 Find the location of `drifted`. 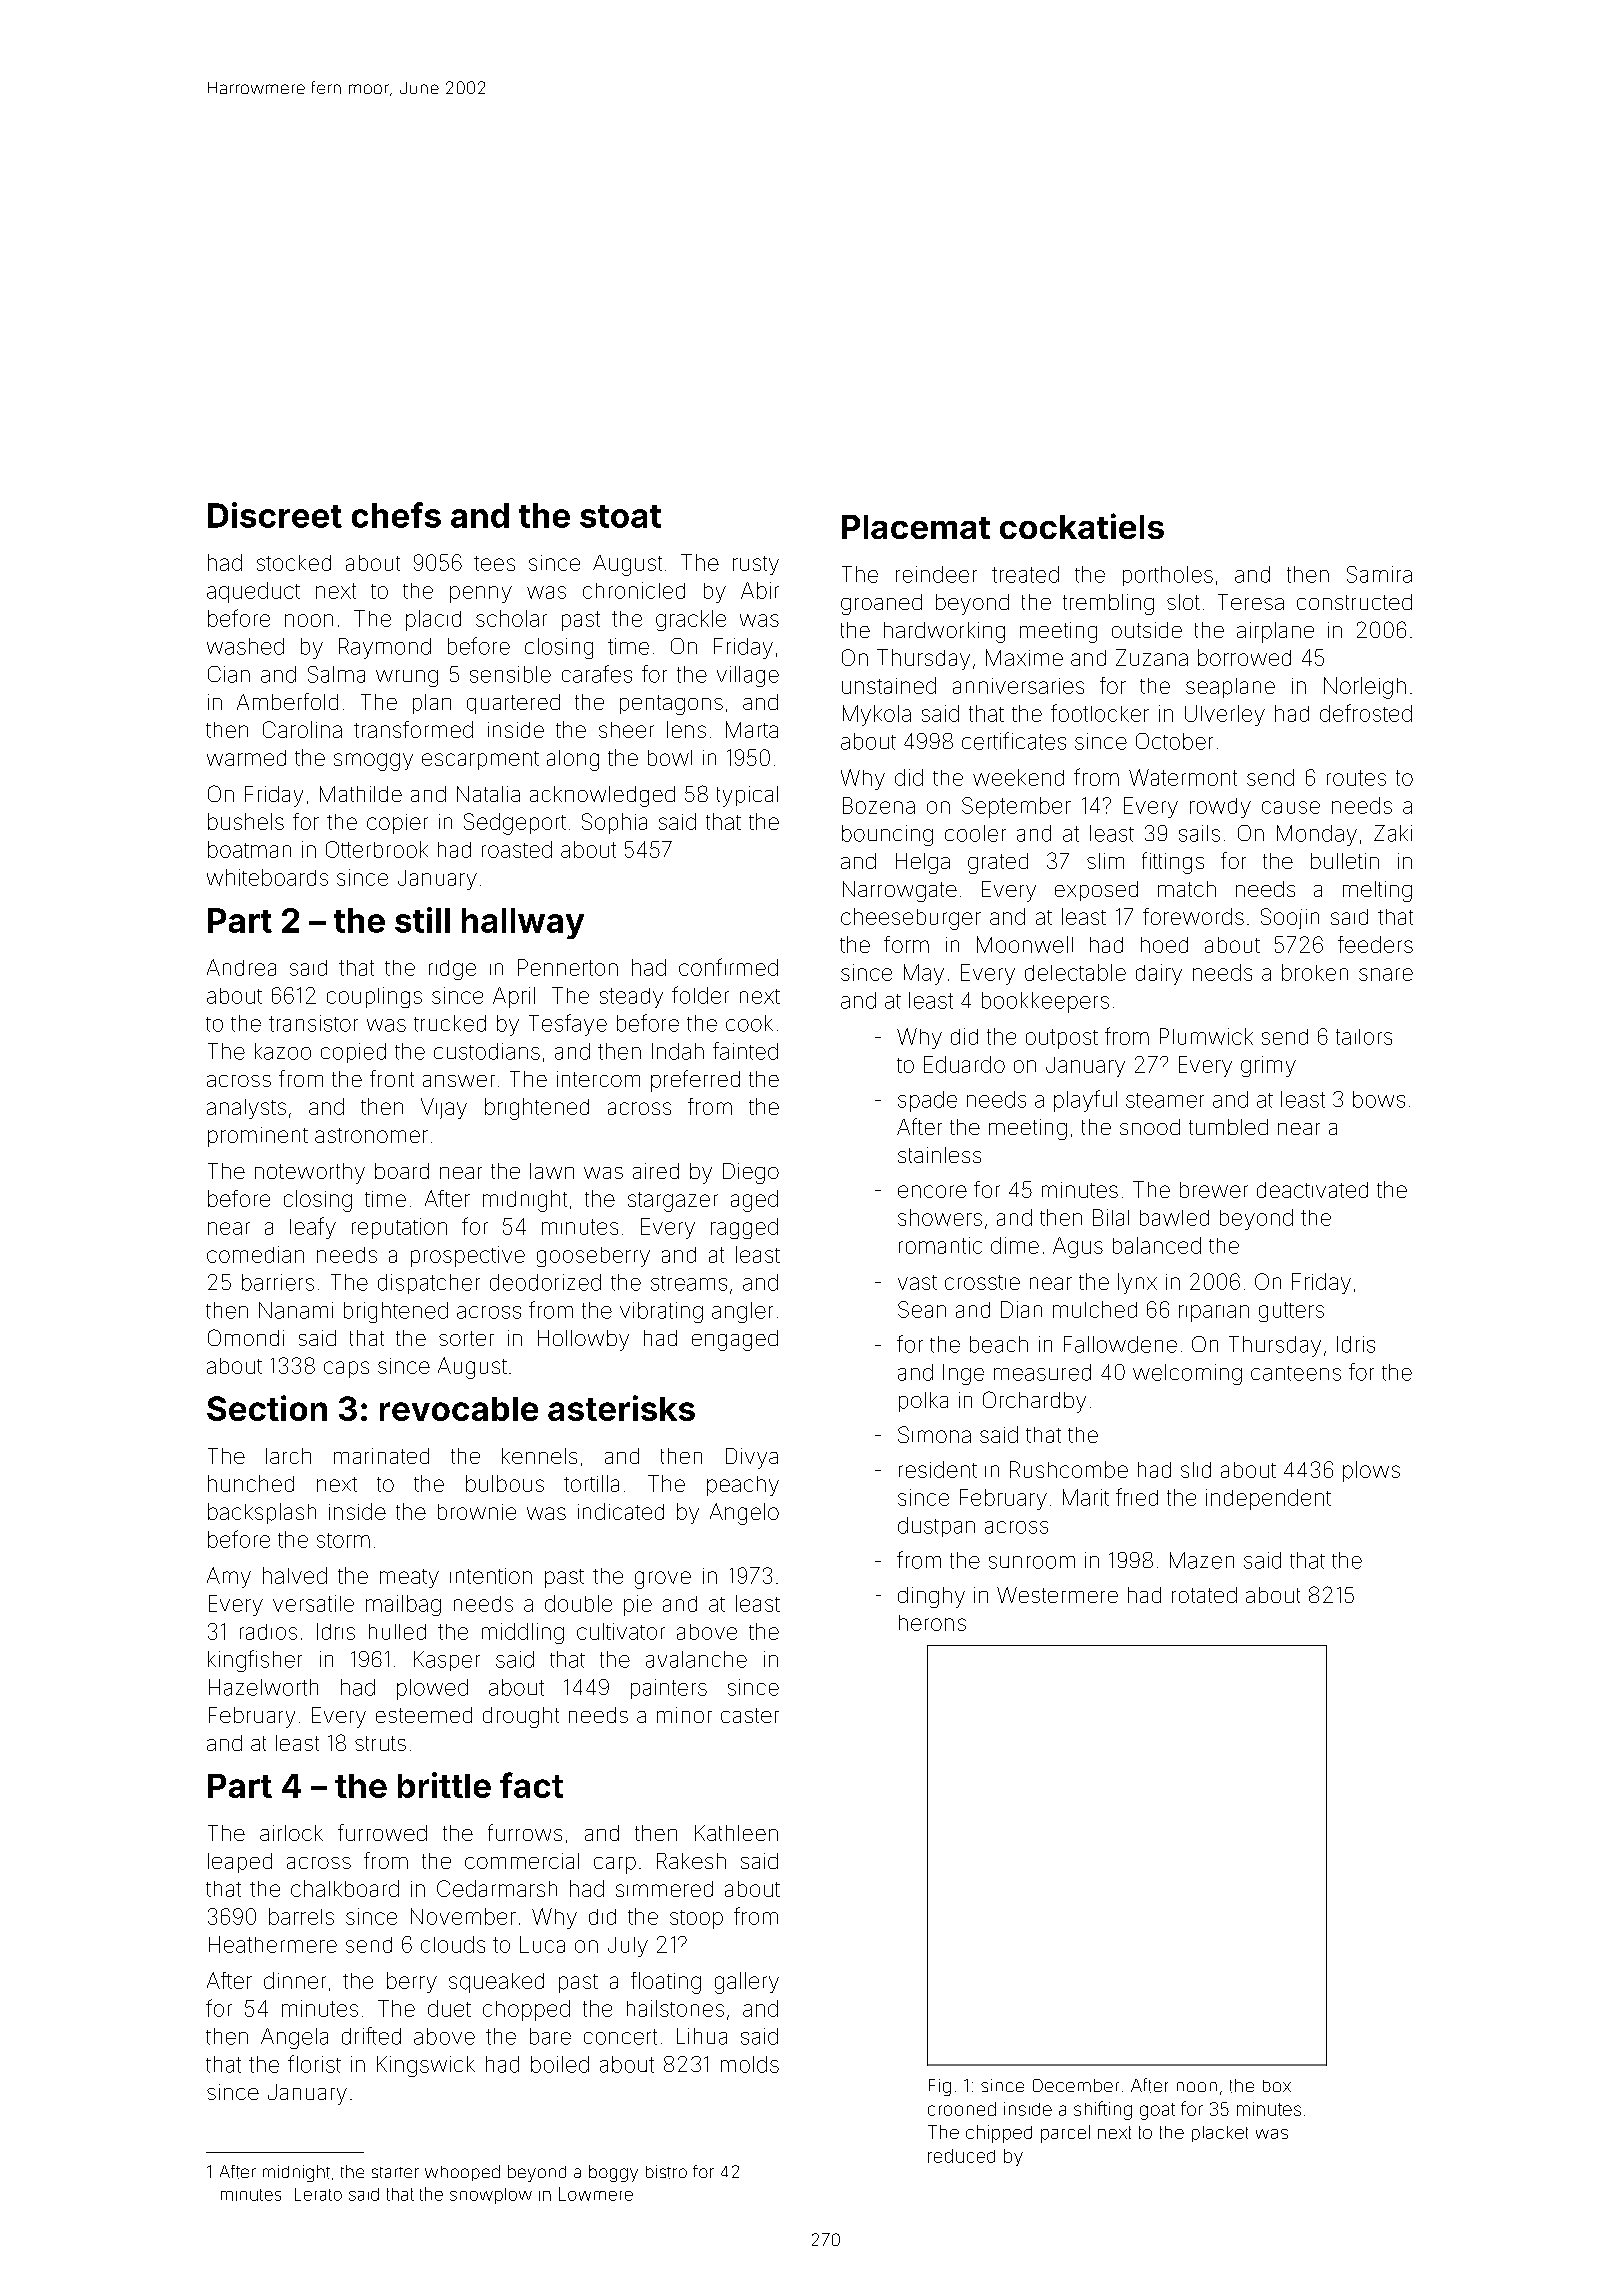

drifted is located at coordinates (371, 2036).
